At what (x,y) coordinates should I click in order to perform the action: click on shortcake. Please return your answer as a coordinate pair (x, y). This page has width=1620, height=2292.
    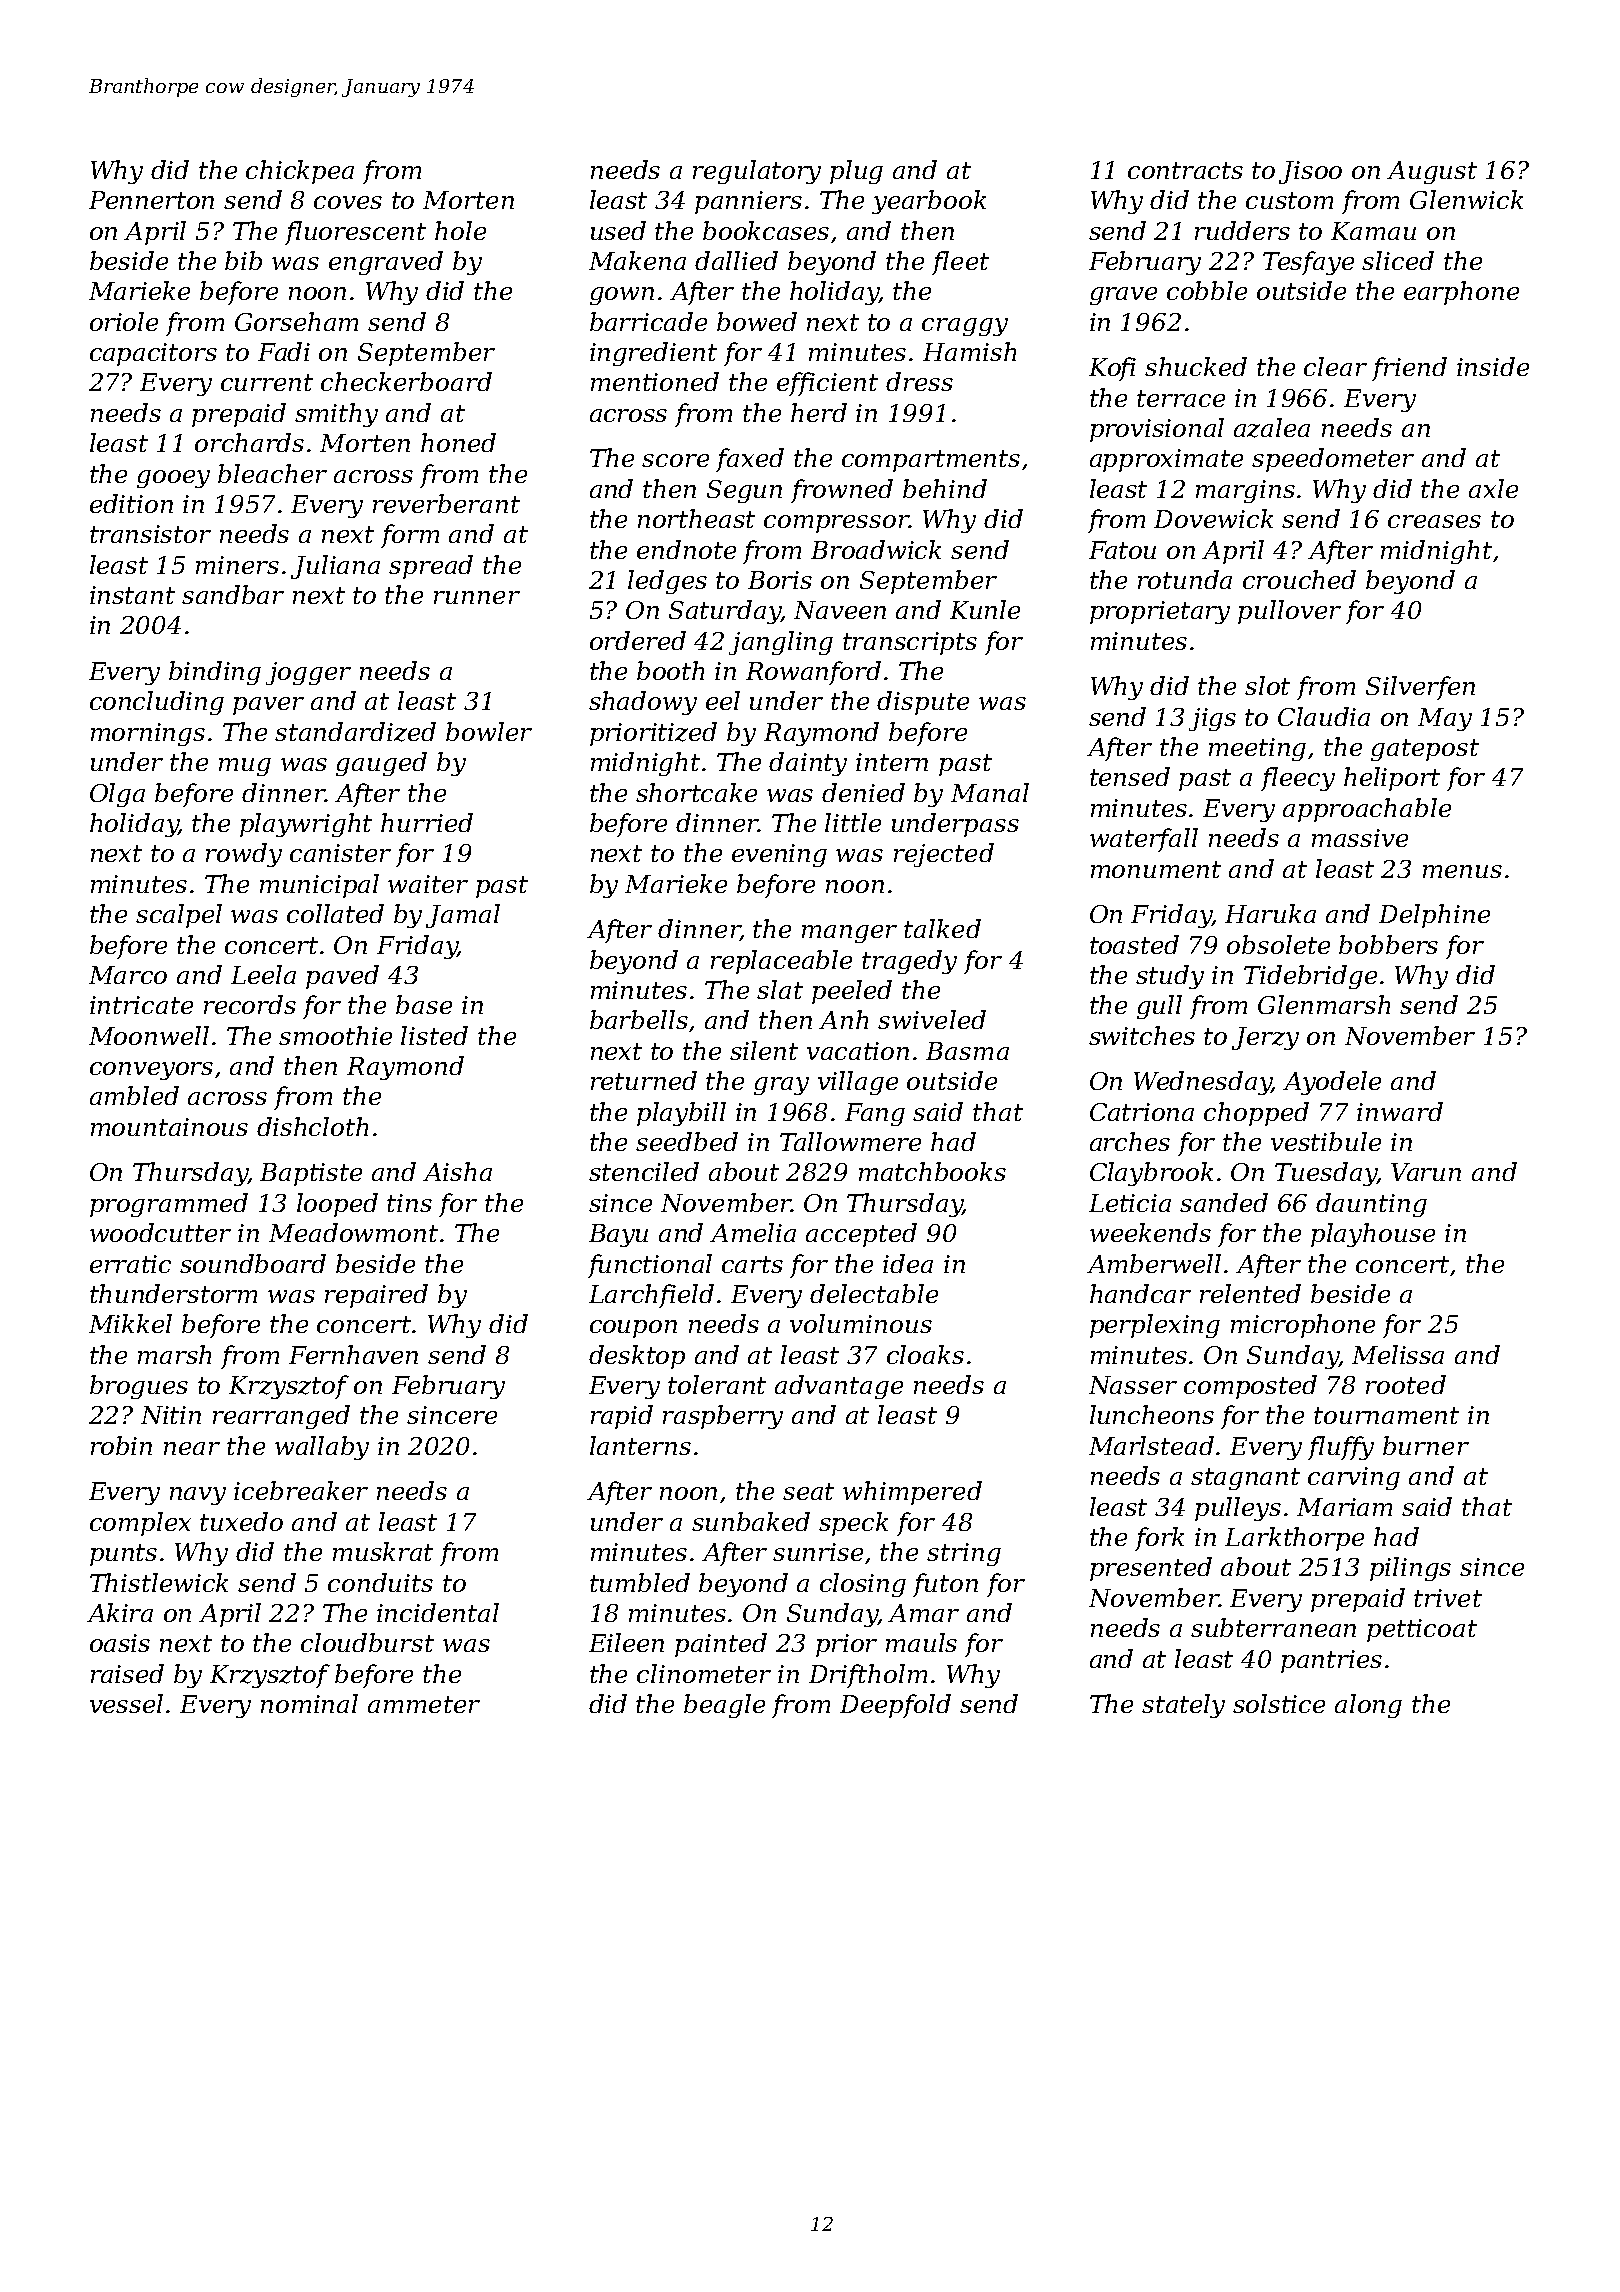
    Looking at the image, I should click on (696, 792).
